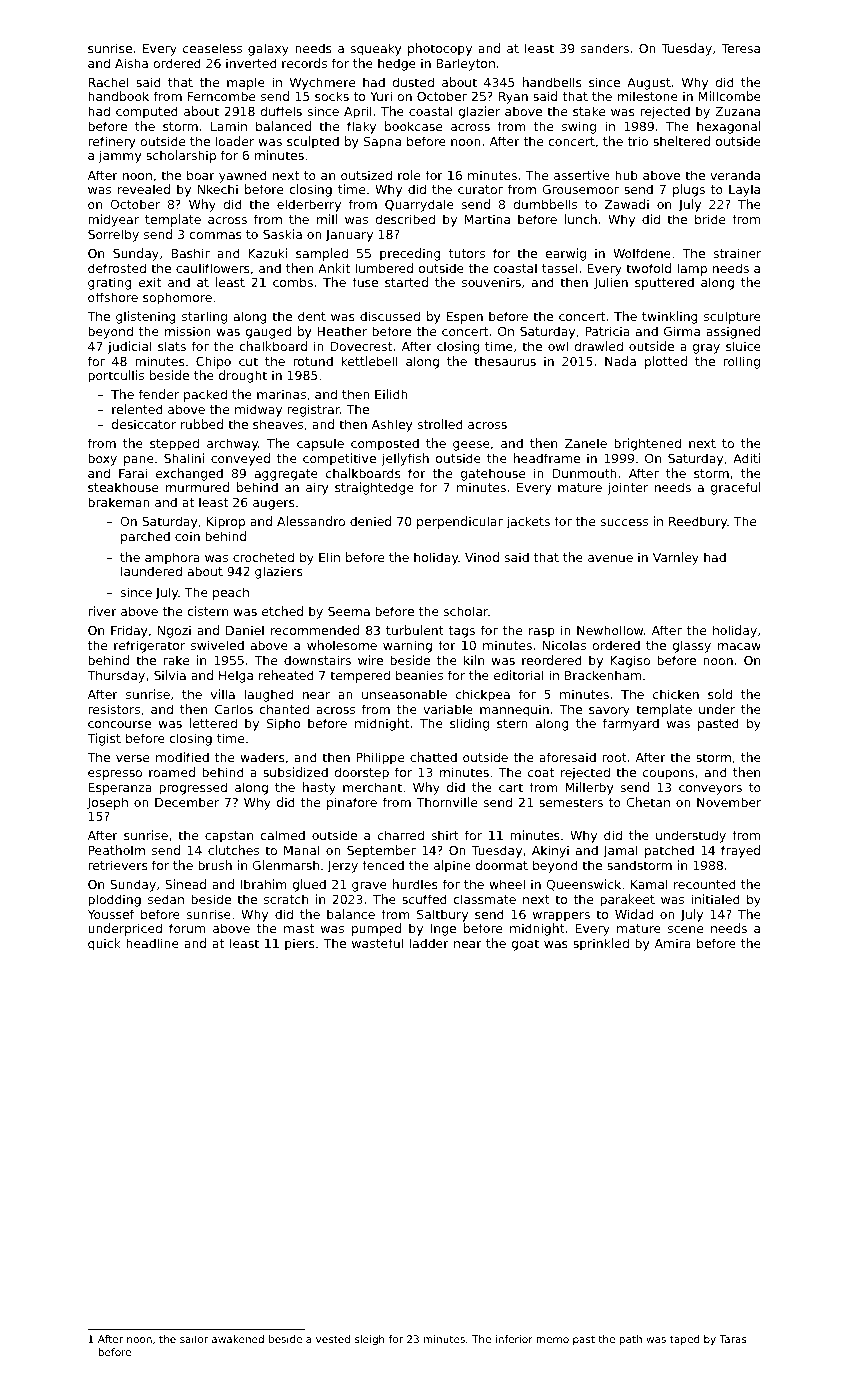 The image size is (849, 1400). Describe the element at coordinates (471, 446) in the document. I see `geese` at that location.
